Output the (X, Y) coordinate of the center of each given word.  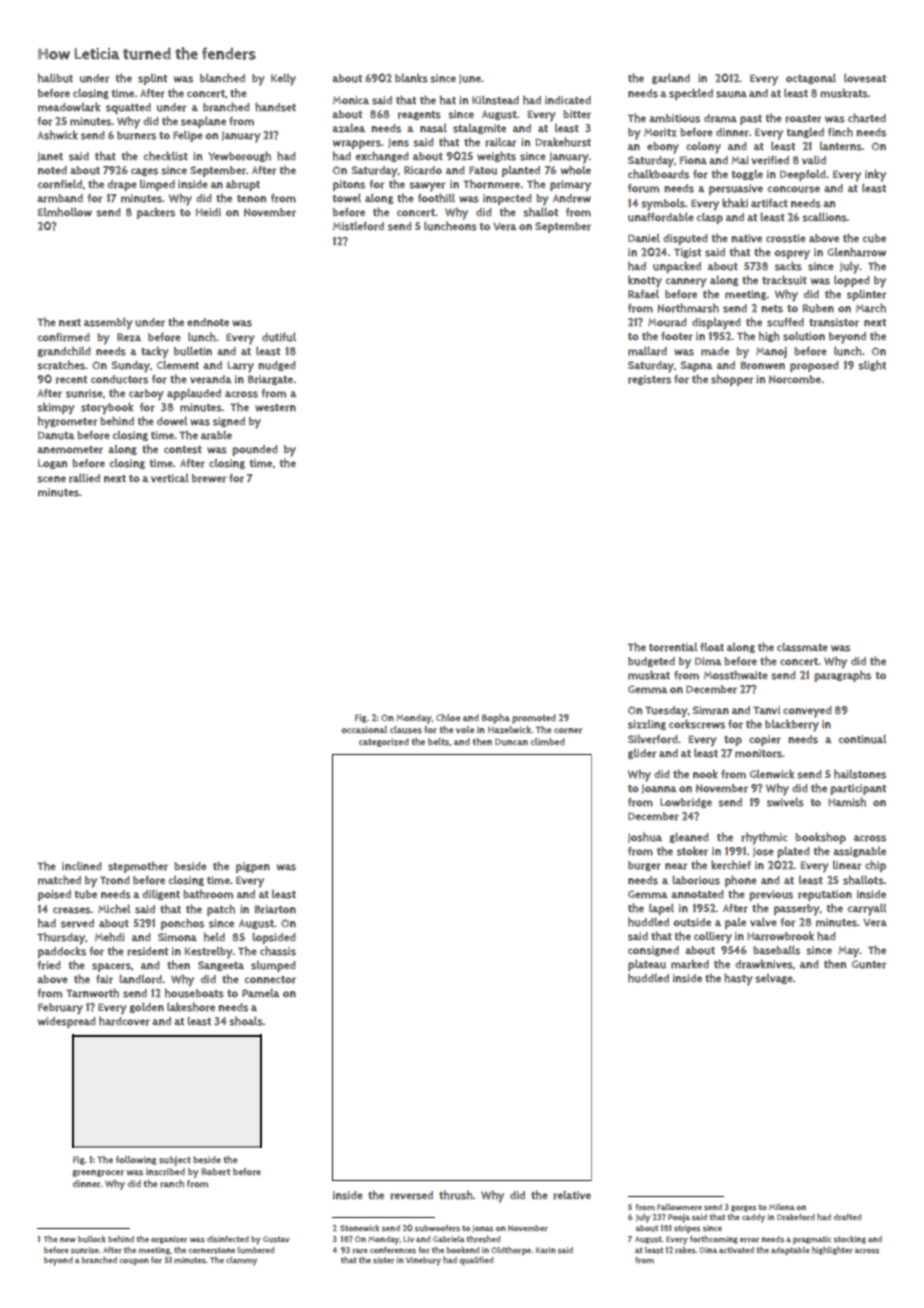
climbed (548, 741)
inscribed (165, 1172)
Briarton (275, 909)
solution (804, 336)
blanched (222, 78)
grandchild (64, 351)
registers (649, 380)
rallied (84, 478)
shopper (732, 380)
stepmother (138, 867)
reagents (419, 115)
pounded (255, 450)
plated (793, 852)
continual (862, 739)
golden (147, 1008)
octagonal (811, 79)
